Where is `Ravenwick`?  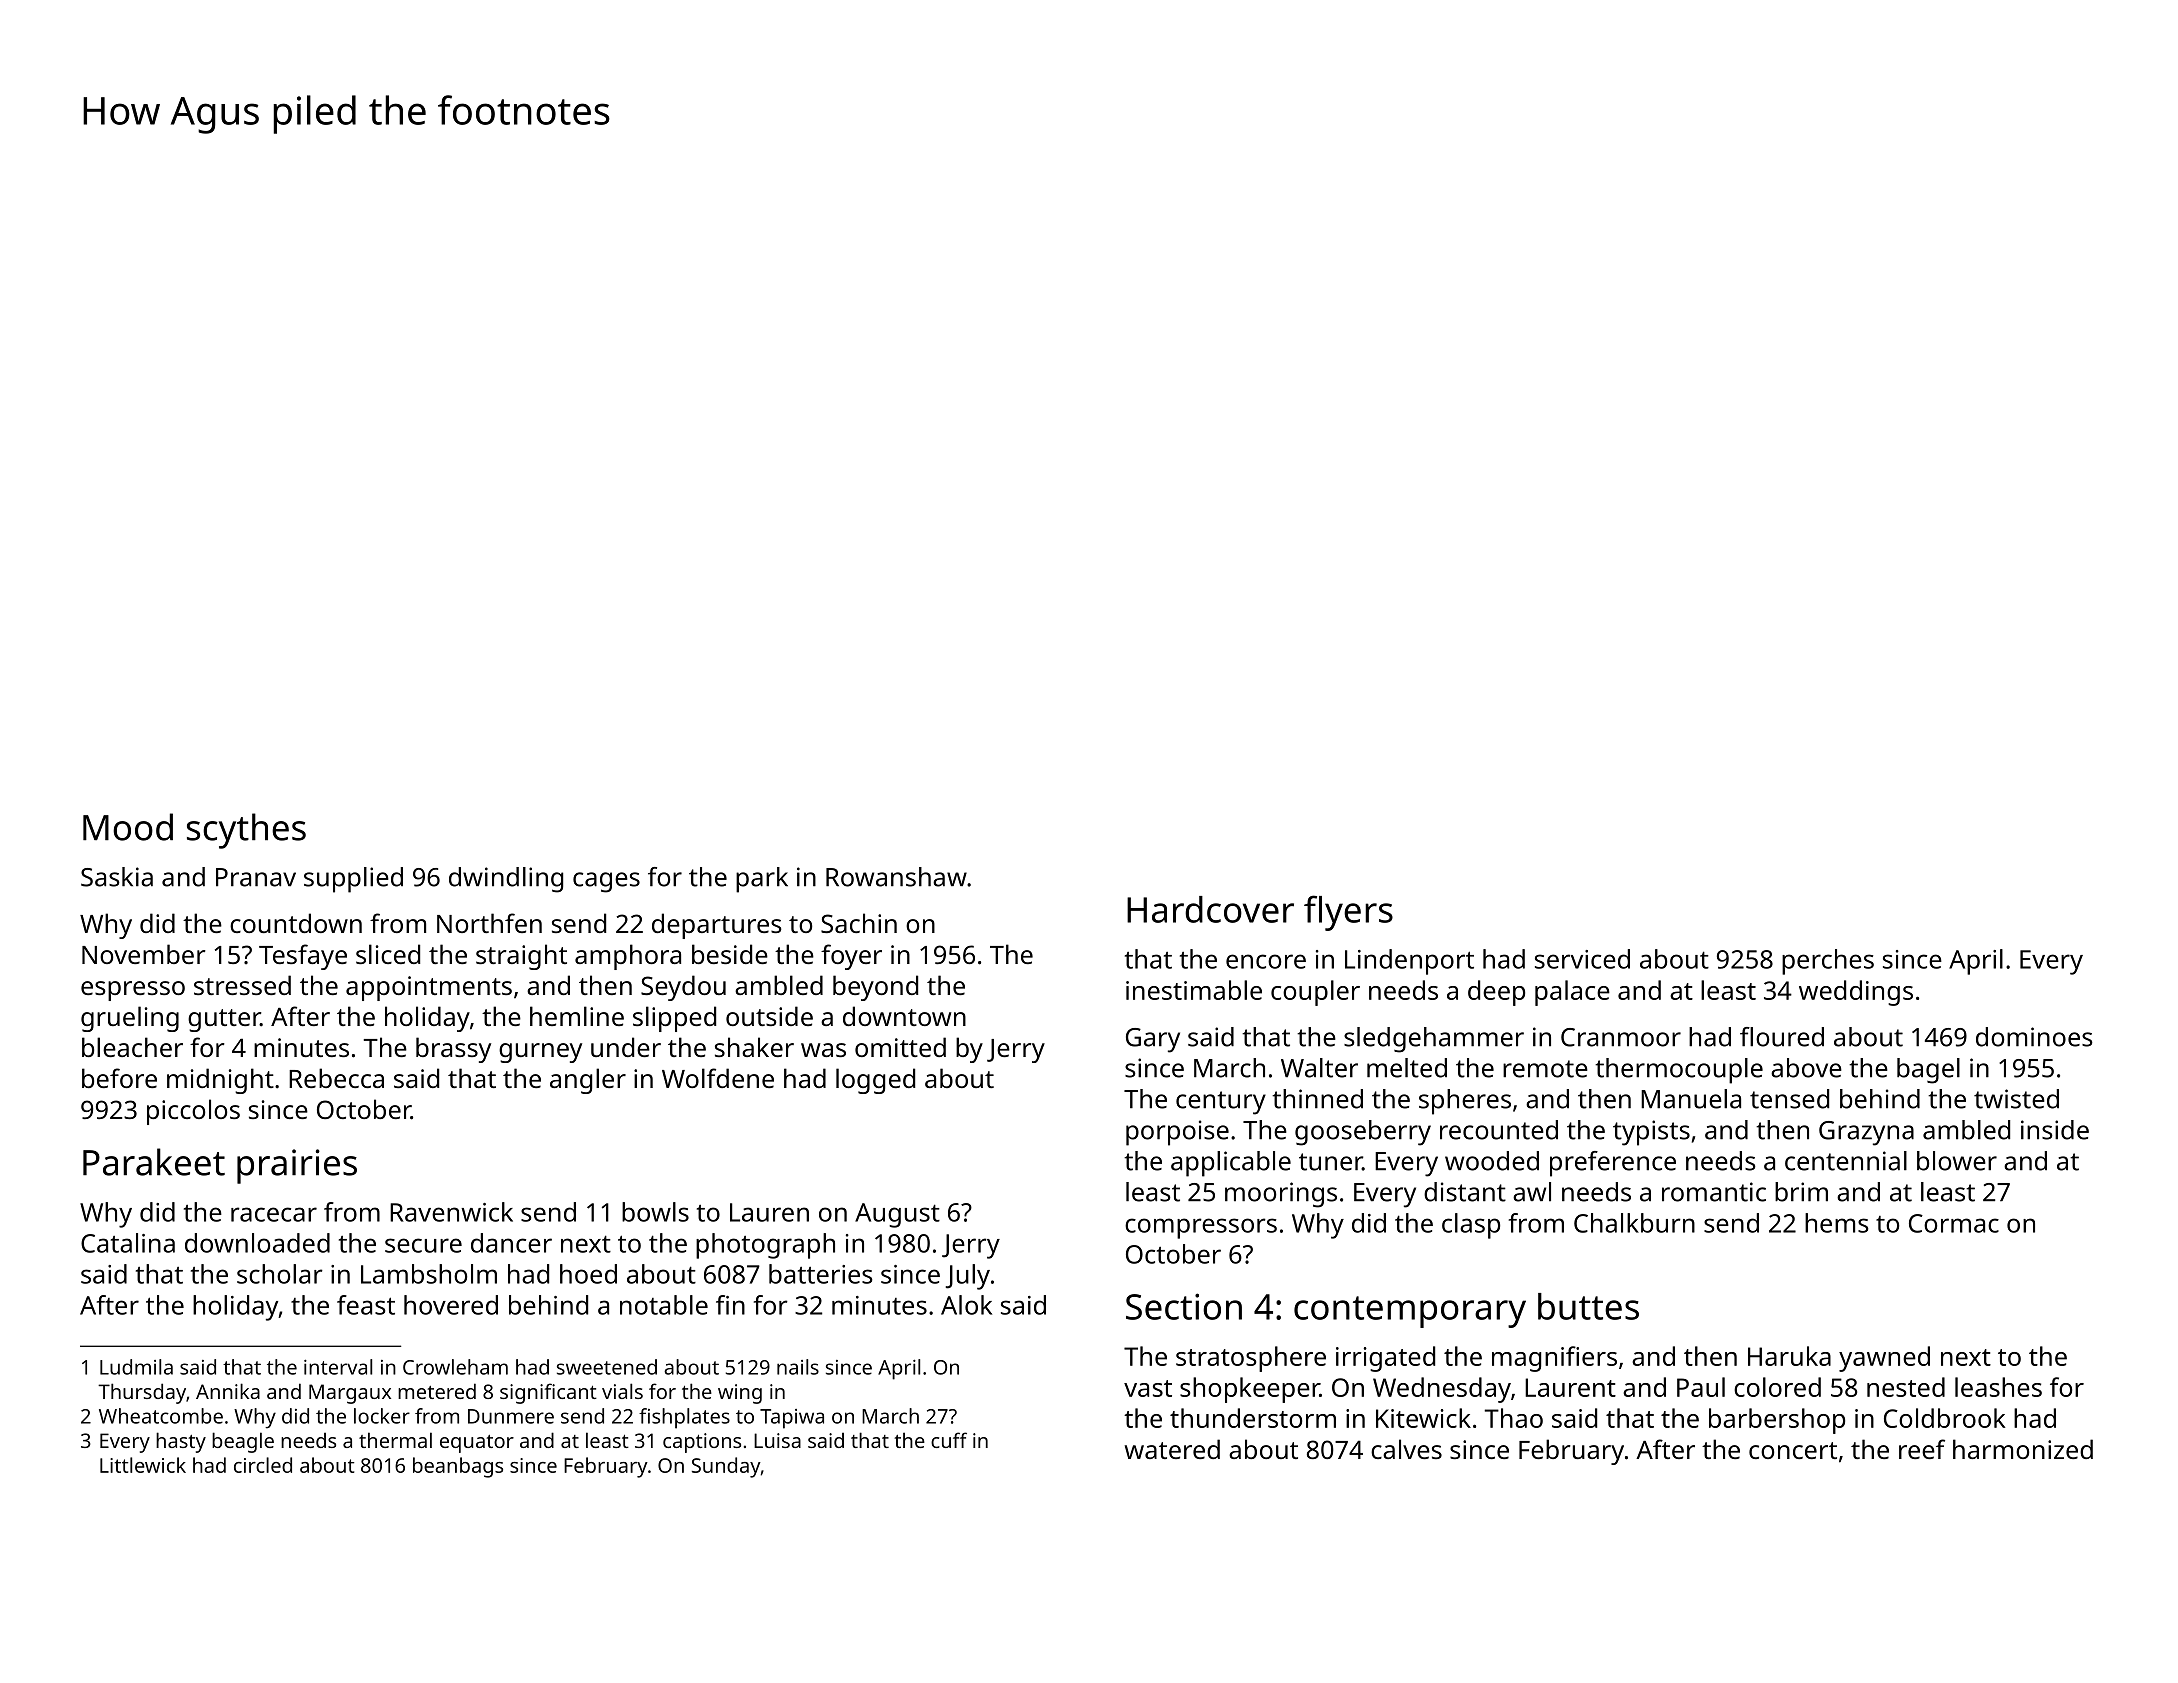
Ravenwick is located at coordinates (451, 1212).
